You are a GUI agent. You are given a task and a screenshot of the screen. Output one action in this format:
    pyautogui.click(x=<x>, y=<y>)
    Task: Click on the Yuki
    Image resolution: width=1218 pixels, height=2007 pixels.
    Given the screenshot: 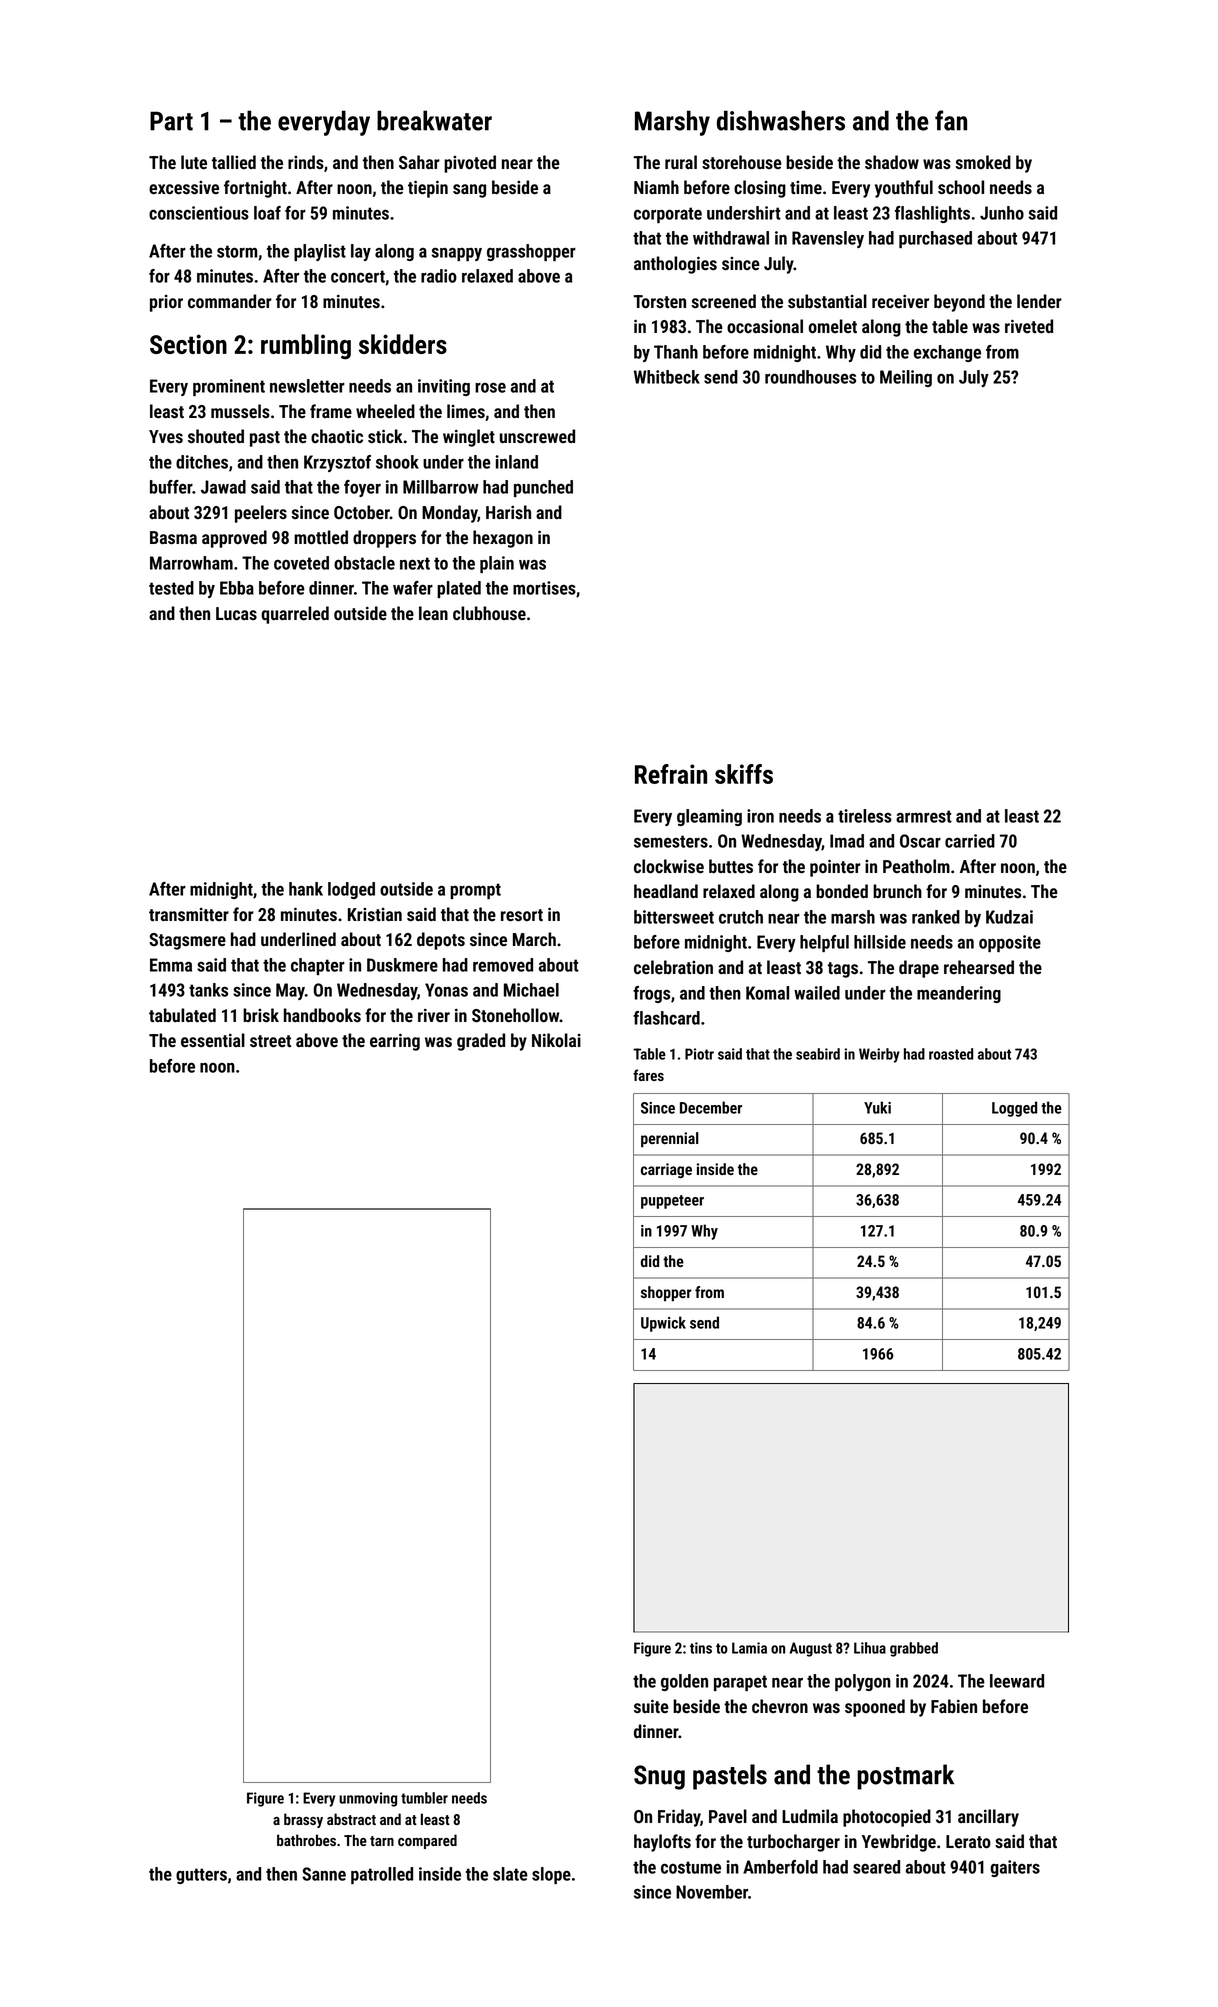 What is the action you would take?
    pyautogui.click(x=877, y=1107)
